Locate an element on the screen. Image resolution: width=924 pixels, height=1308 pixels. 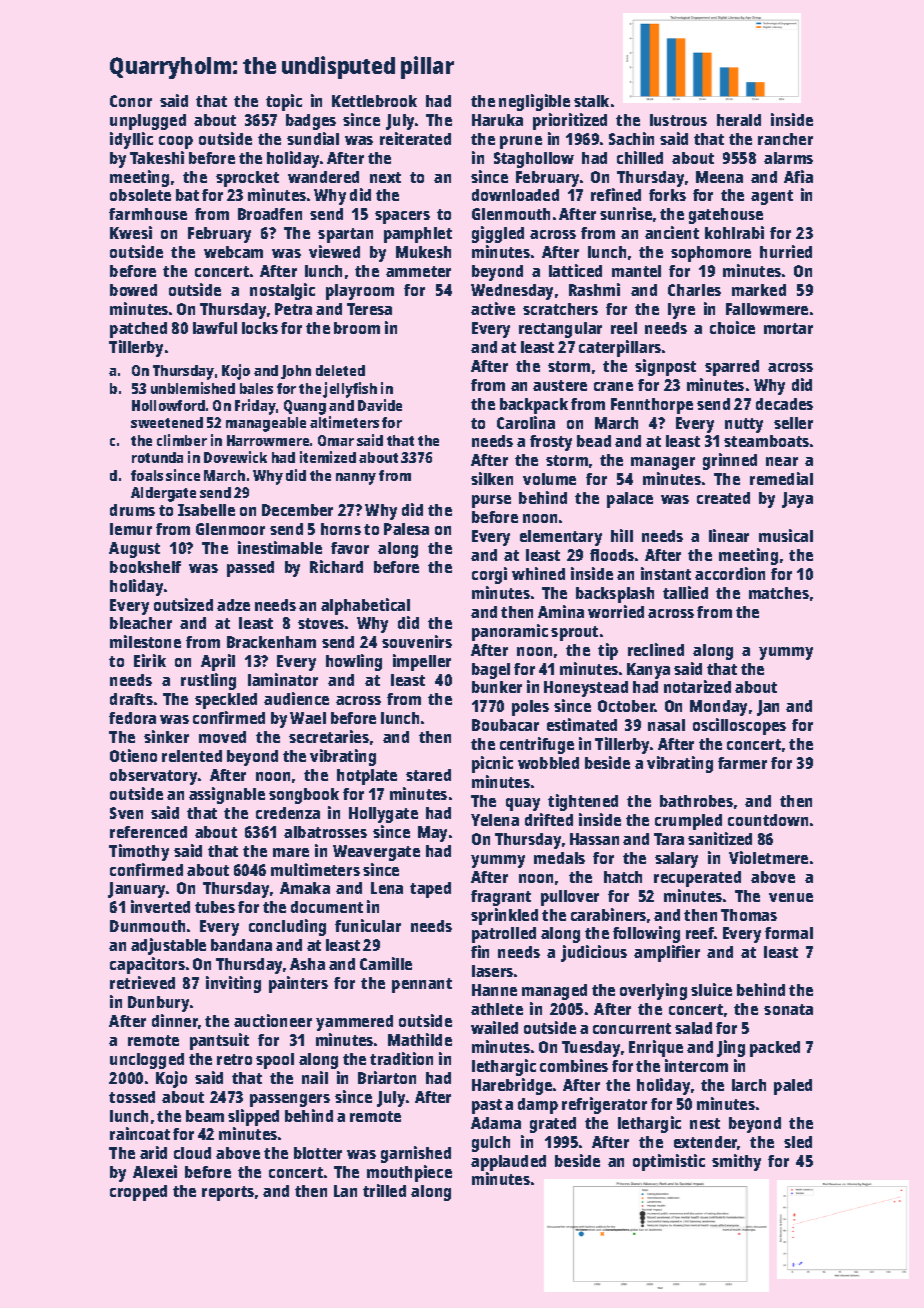
nutty is located at coordinates (744, 425).
